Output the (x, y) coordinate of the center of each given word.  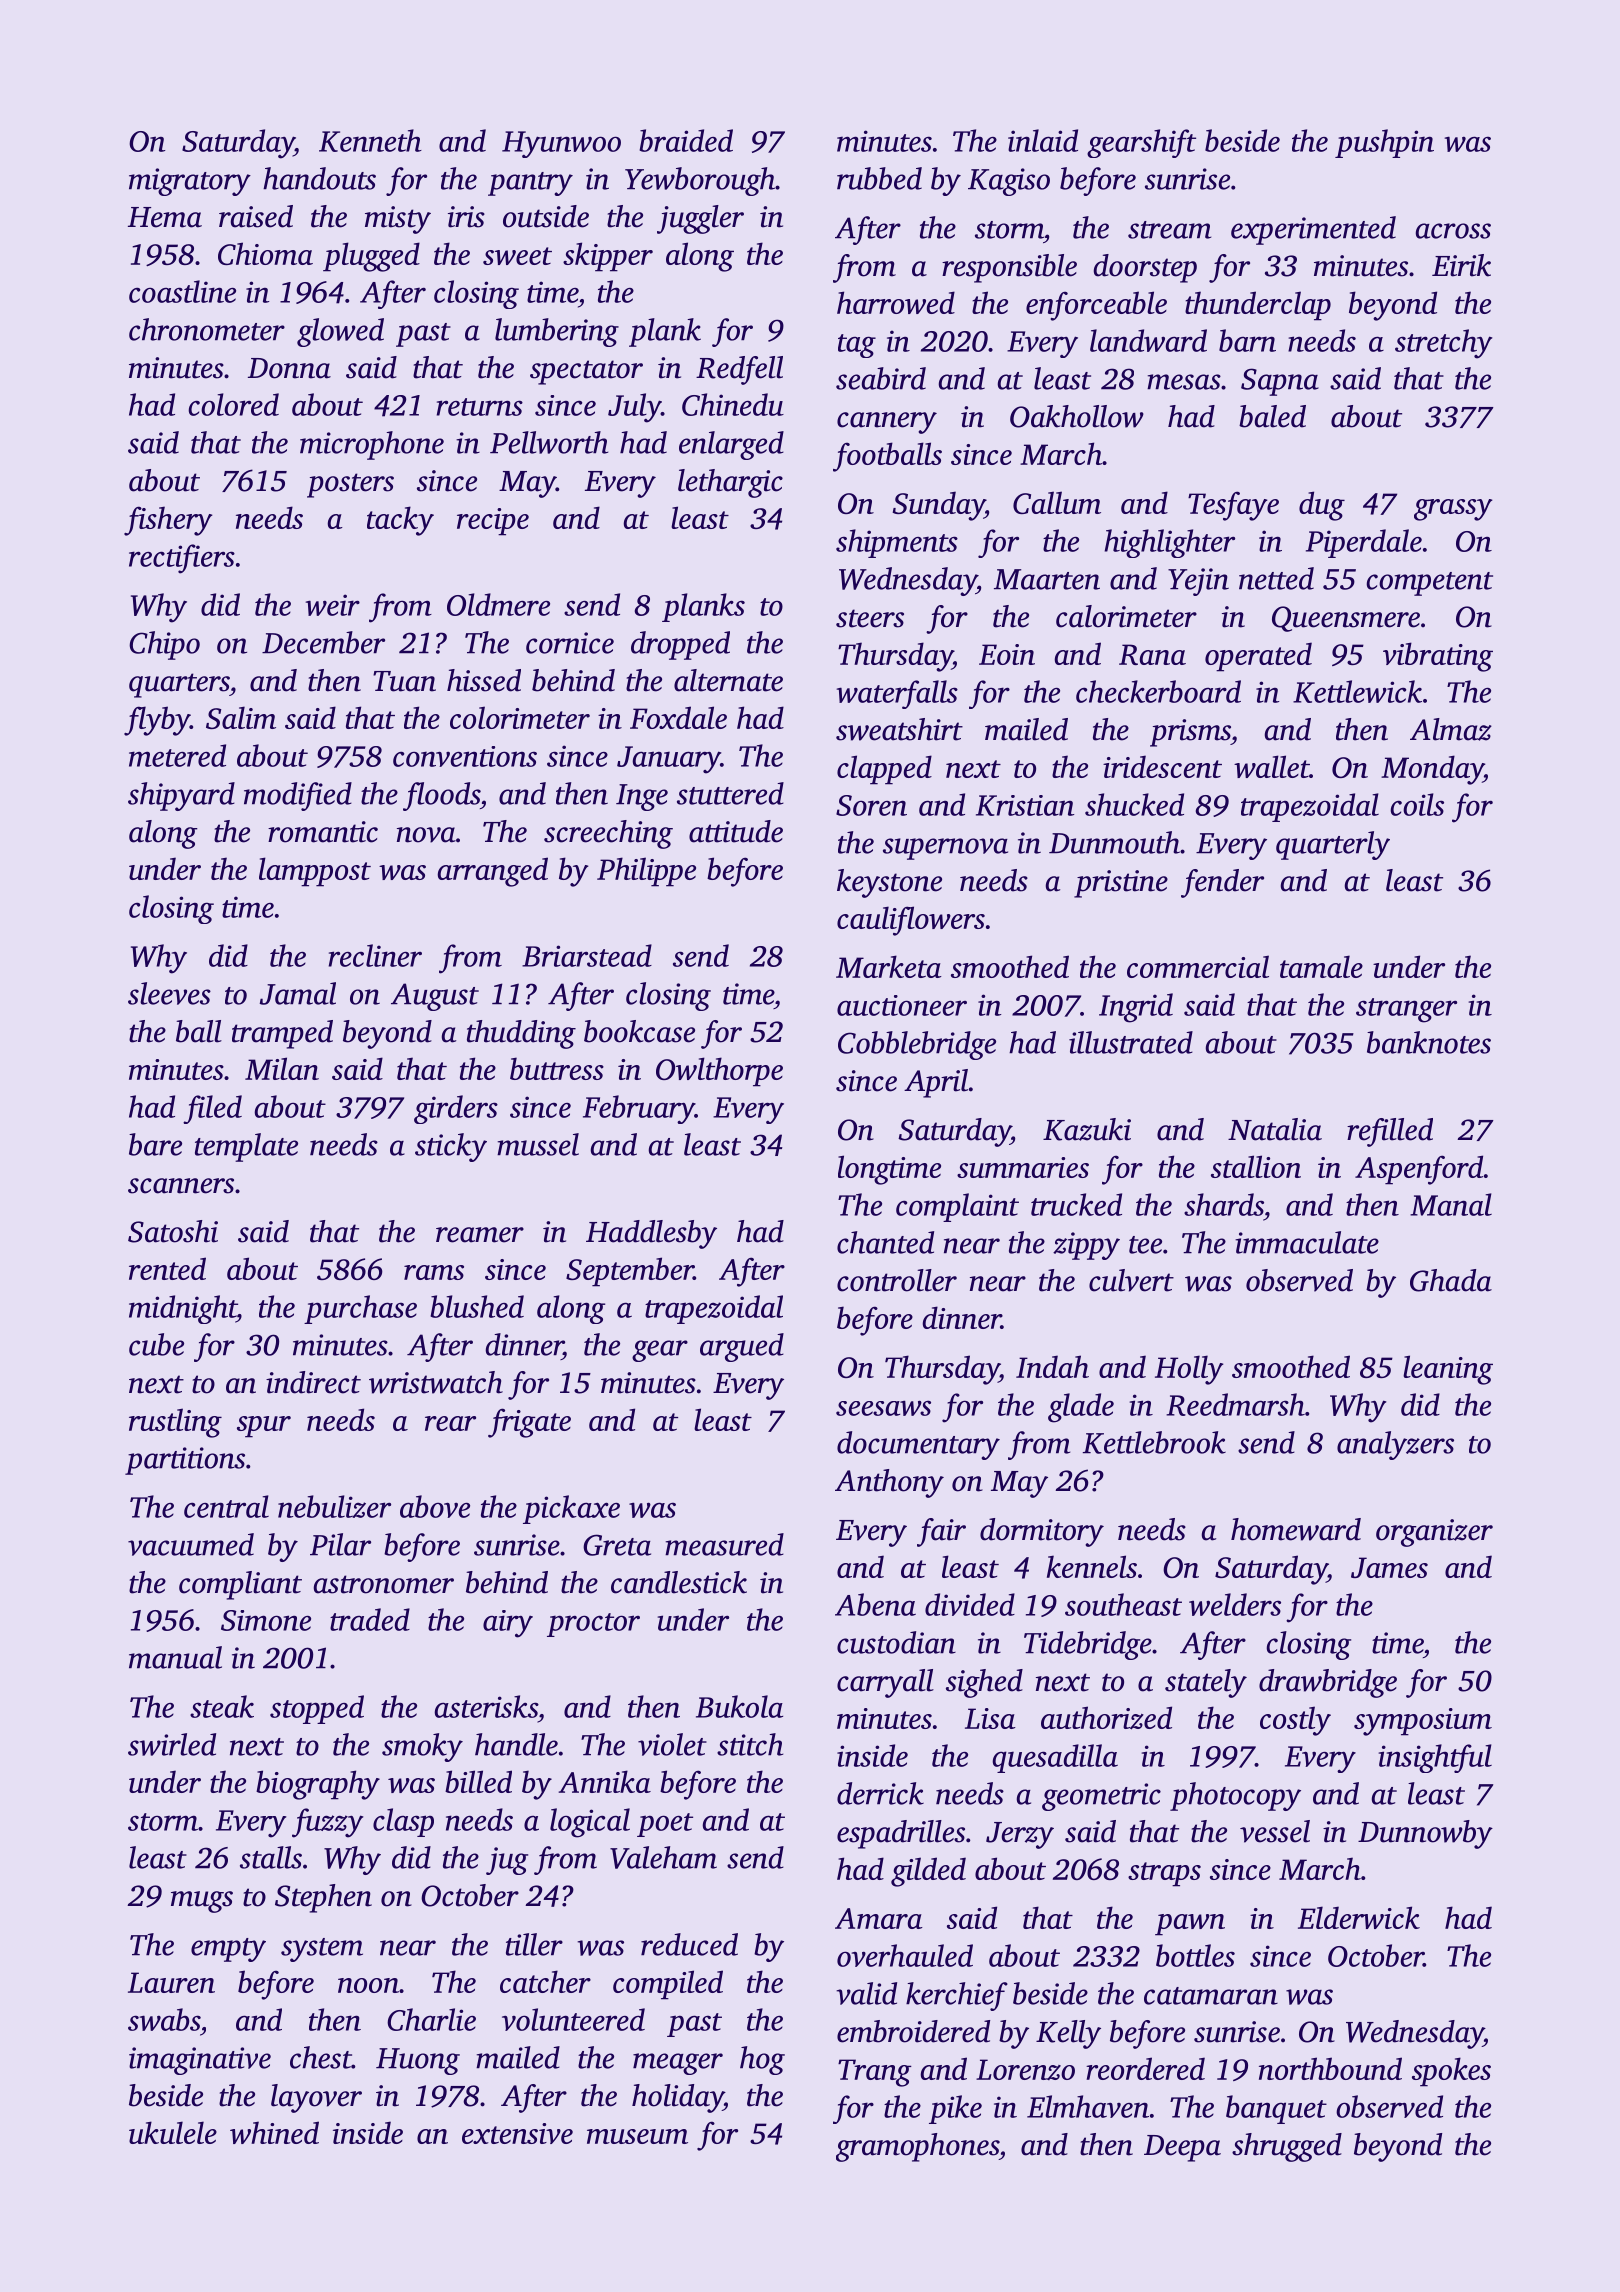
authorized (1106, 1718)
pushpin (1384, 143)
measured (724, 1544)
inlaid (1043, 140)
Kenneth (370, 140)
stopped (317, 1709)
